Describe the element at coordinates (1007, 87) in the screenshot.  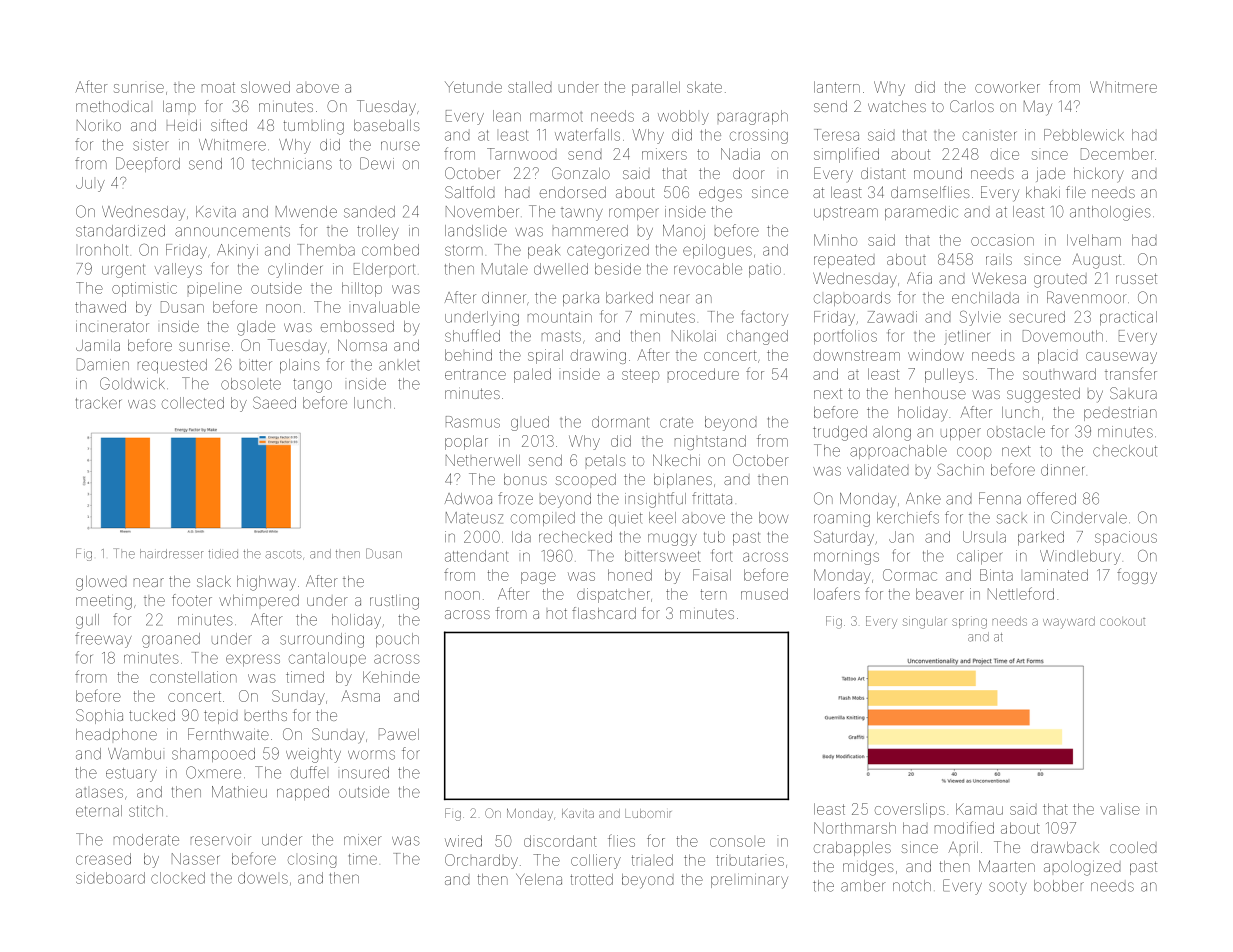
I see `coworker` at that location.
